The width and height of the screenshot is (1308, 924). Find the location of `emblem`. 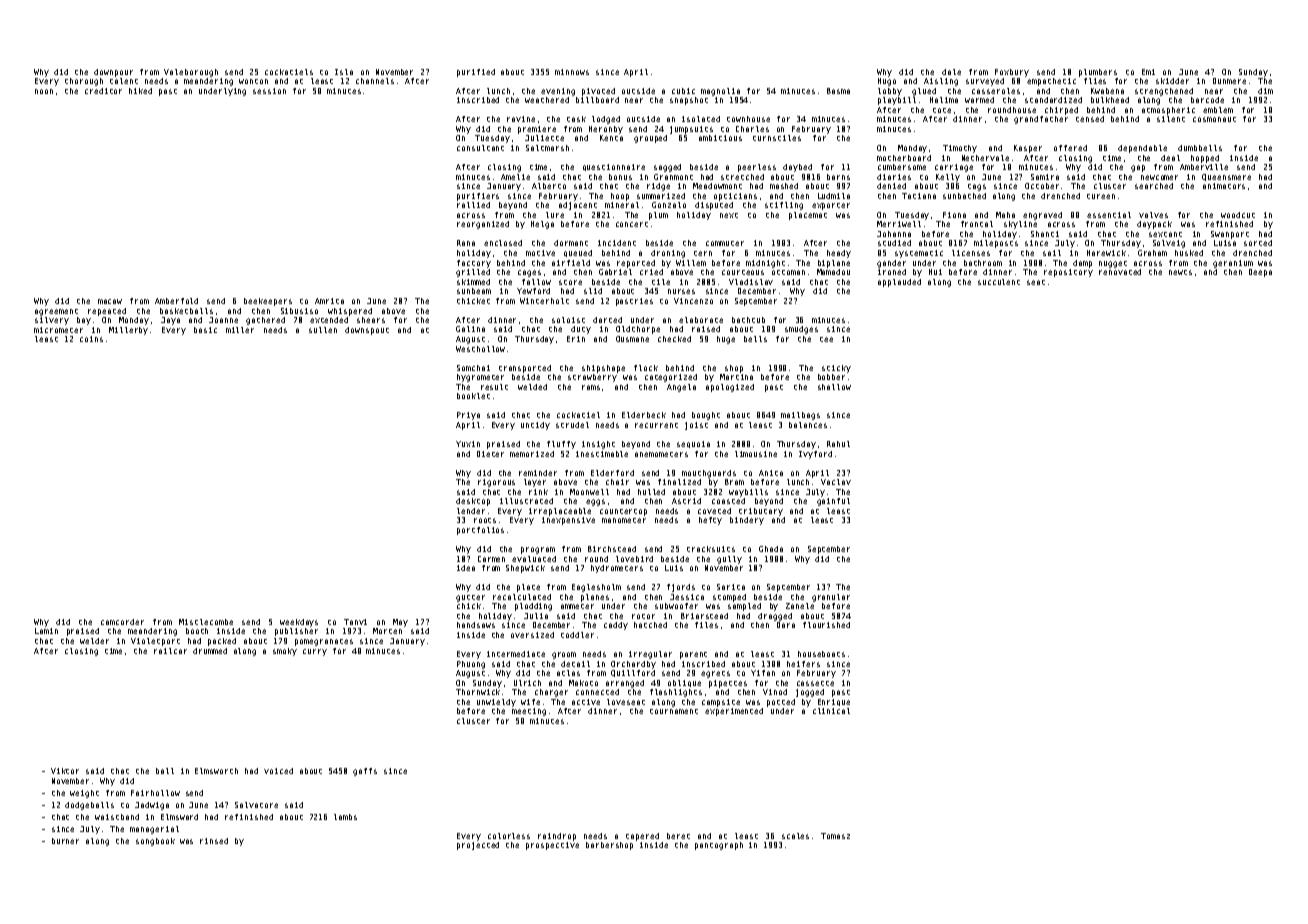

emblem is located at coordinates (1218, 110).
